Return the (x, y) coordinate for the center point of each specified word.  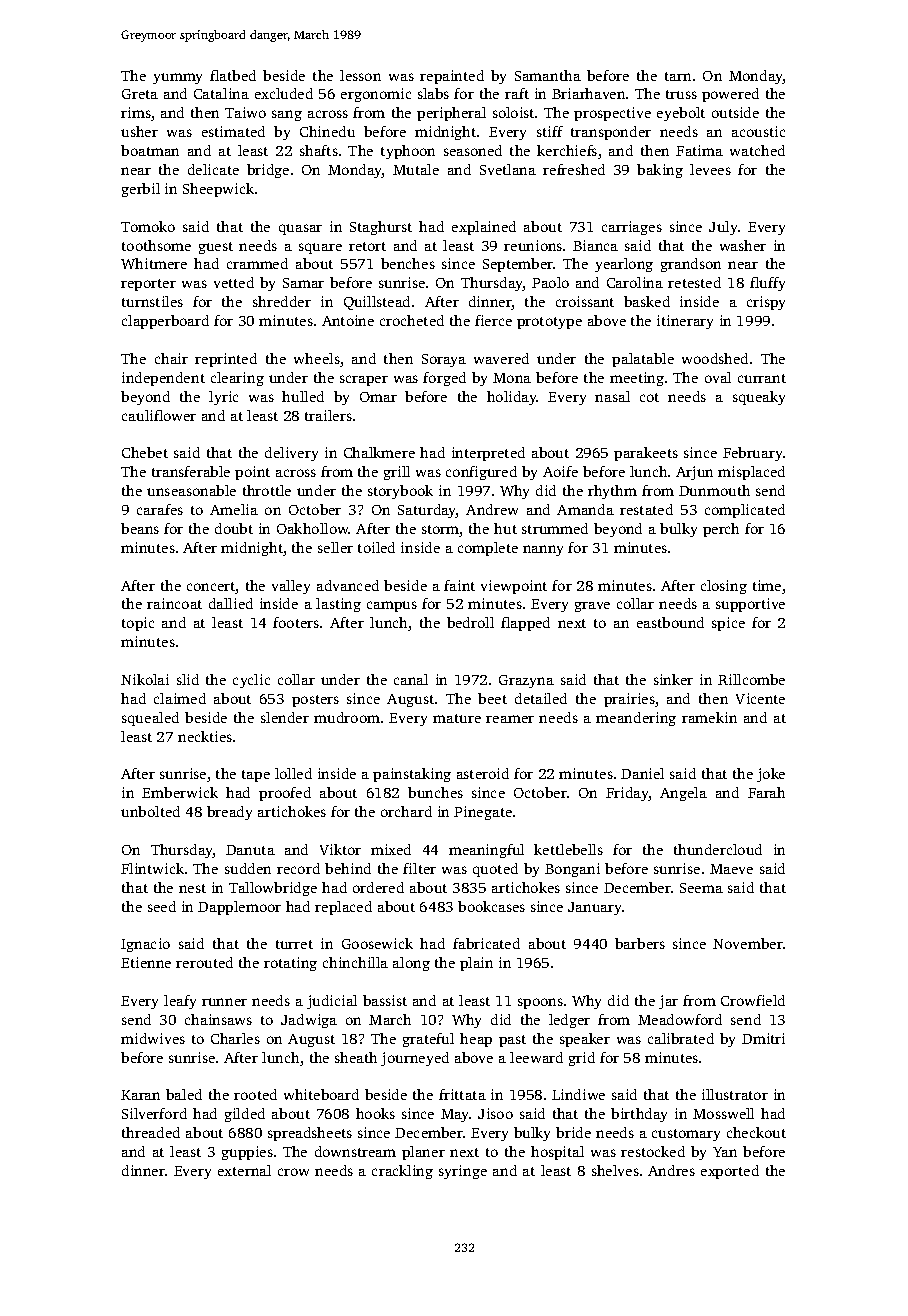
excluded (284, 93)
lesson (360, 75)
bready (229, 813)
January (594, 908)
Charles (235, 1038)
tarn (678, 76)
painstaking (412, 775)
